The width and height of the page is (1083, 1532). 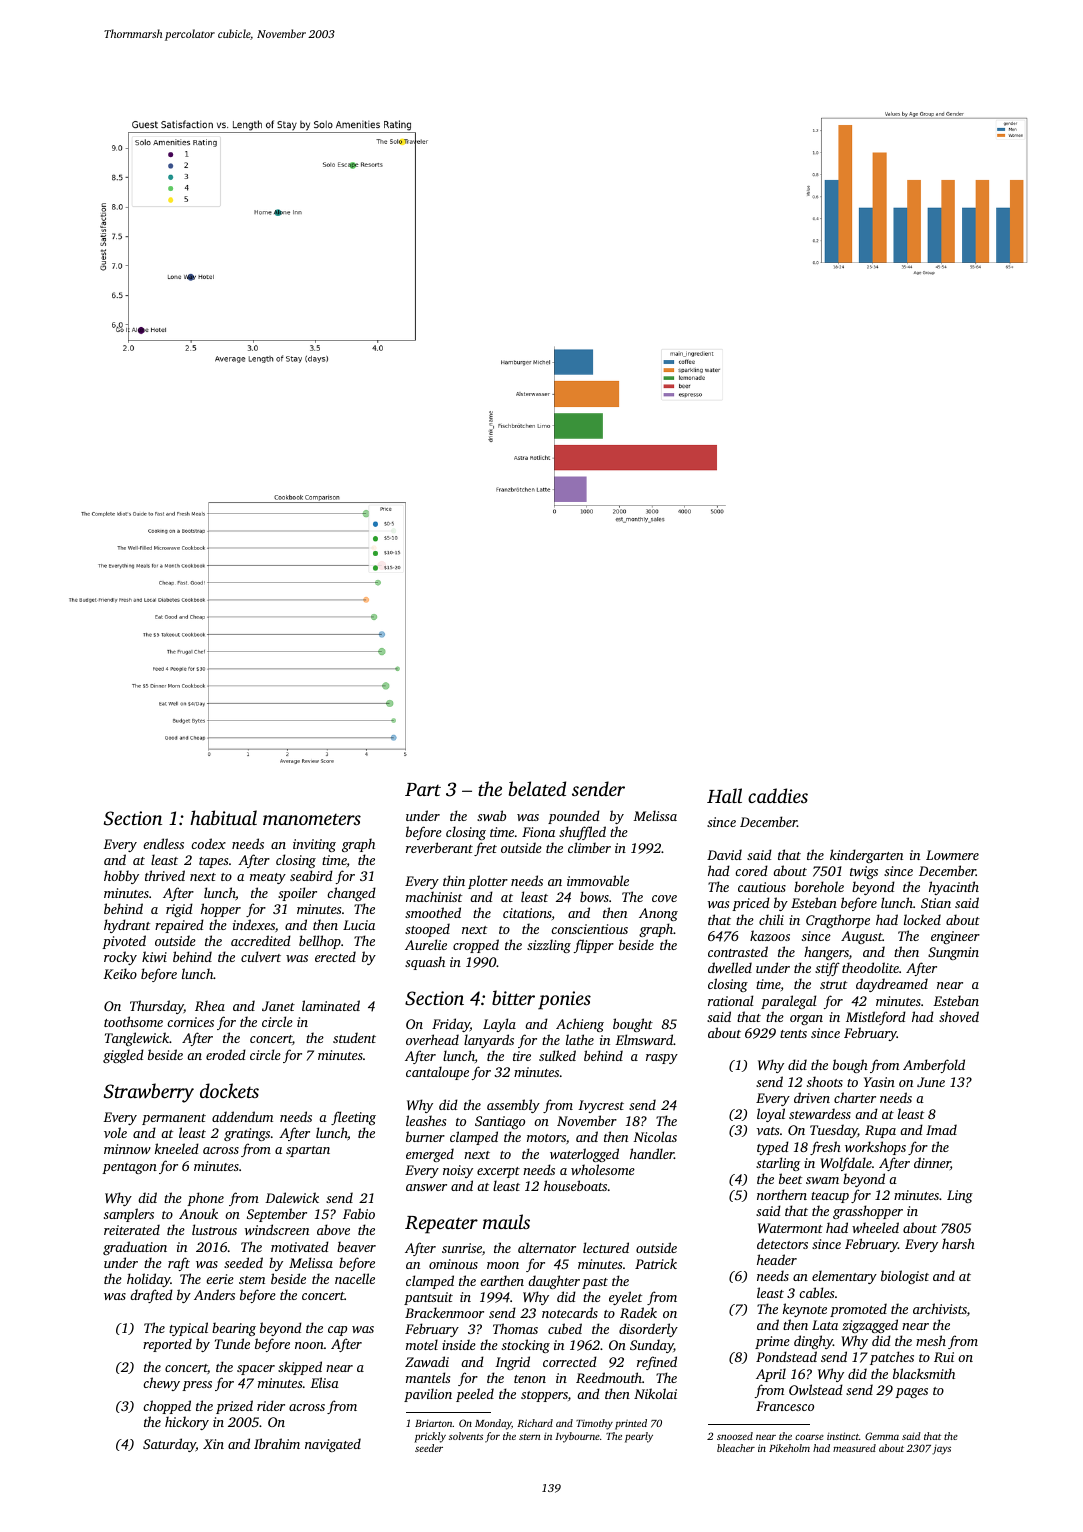 I want to click on manometers, so click(x=312, y=819).
